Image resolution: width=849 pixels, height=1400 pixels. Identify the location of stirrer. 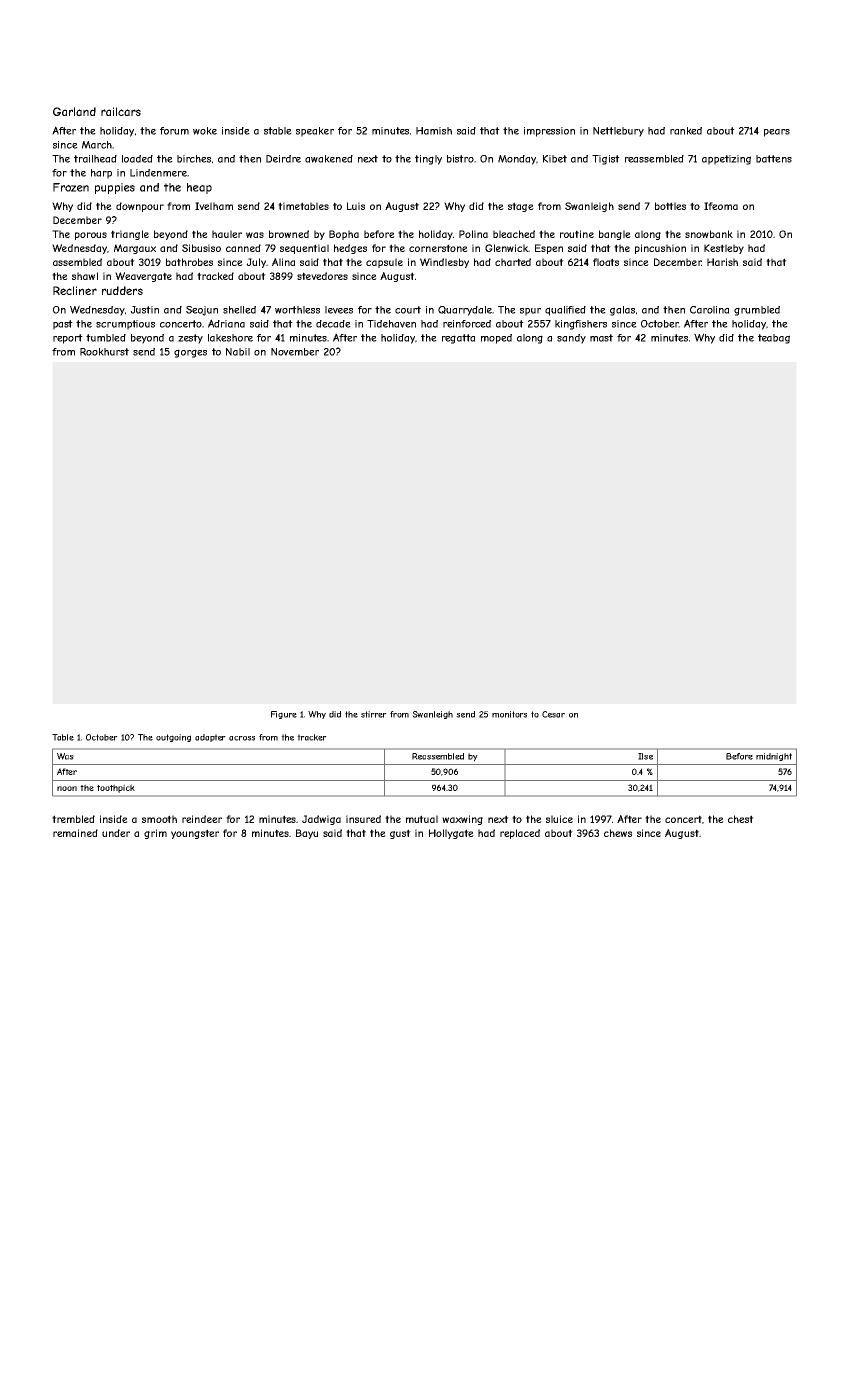
(374, 714).
